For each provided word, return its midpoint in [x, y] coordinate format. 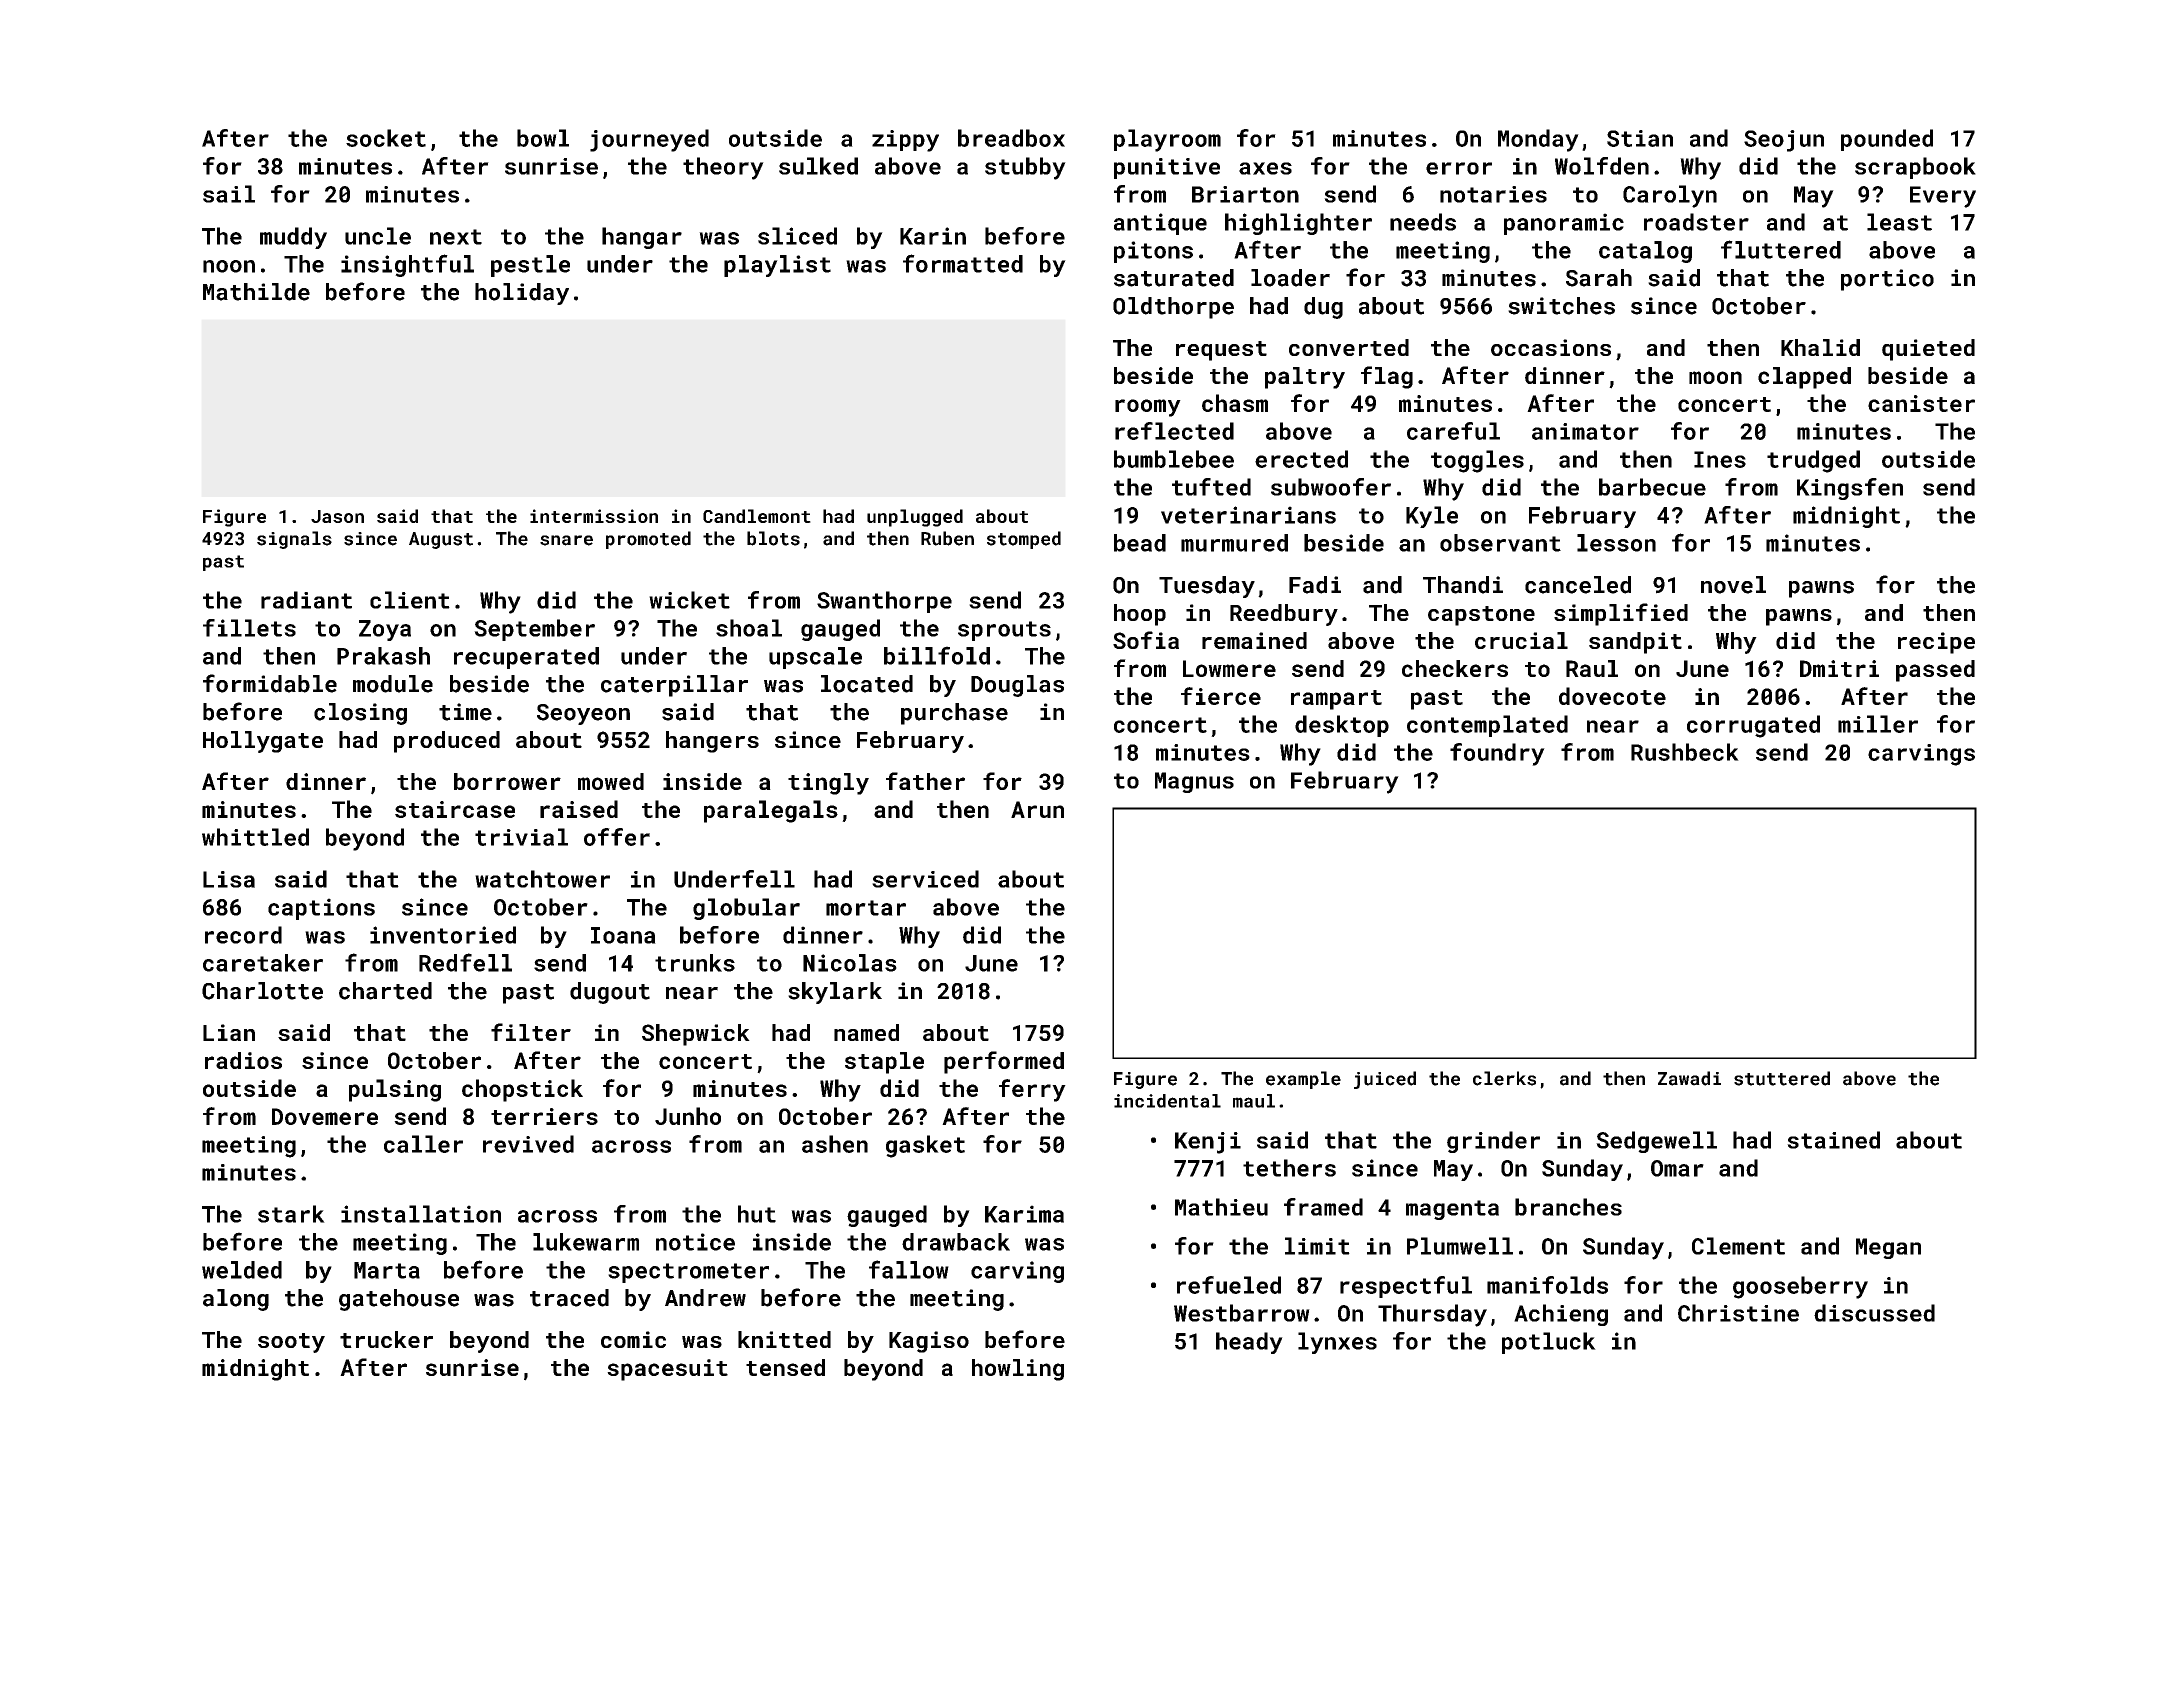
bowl [543, 138]
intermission [594, 516]
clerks [1504, 1078]
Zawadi [1689, 1078]
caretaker [263, 963]
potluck [1549, 1343]
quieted [1928, 350]
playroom [1167, 140]
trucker [386, 1339]
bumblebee [1174, 459]
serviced [925, 879]
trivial [521, 837]
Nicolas [850, 963]
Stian [1640, 138]
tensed [785, 1367]
